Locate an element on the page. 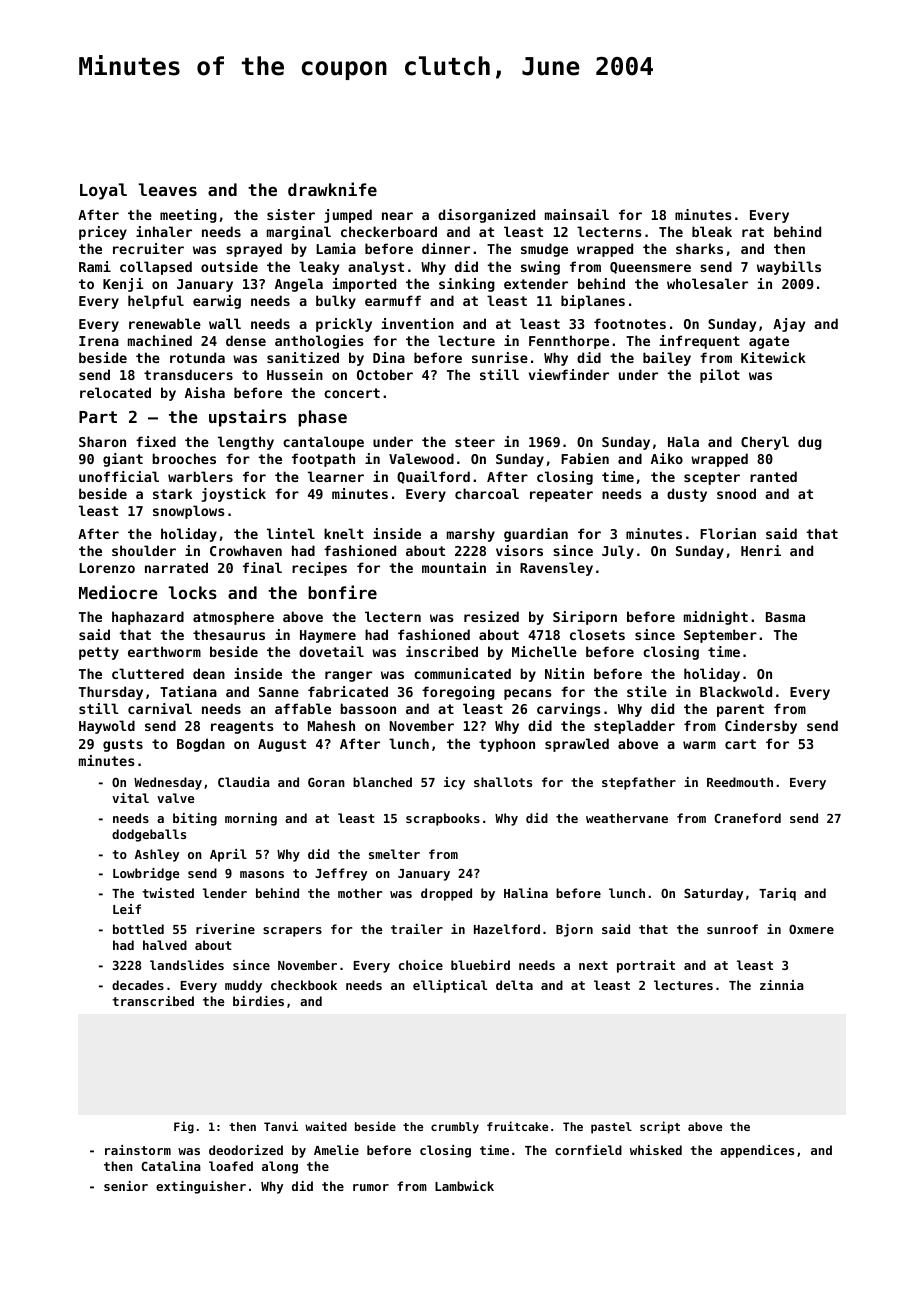  Michelle is located at coordinates (544, 651).
